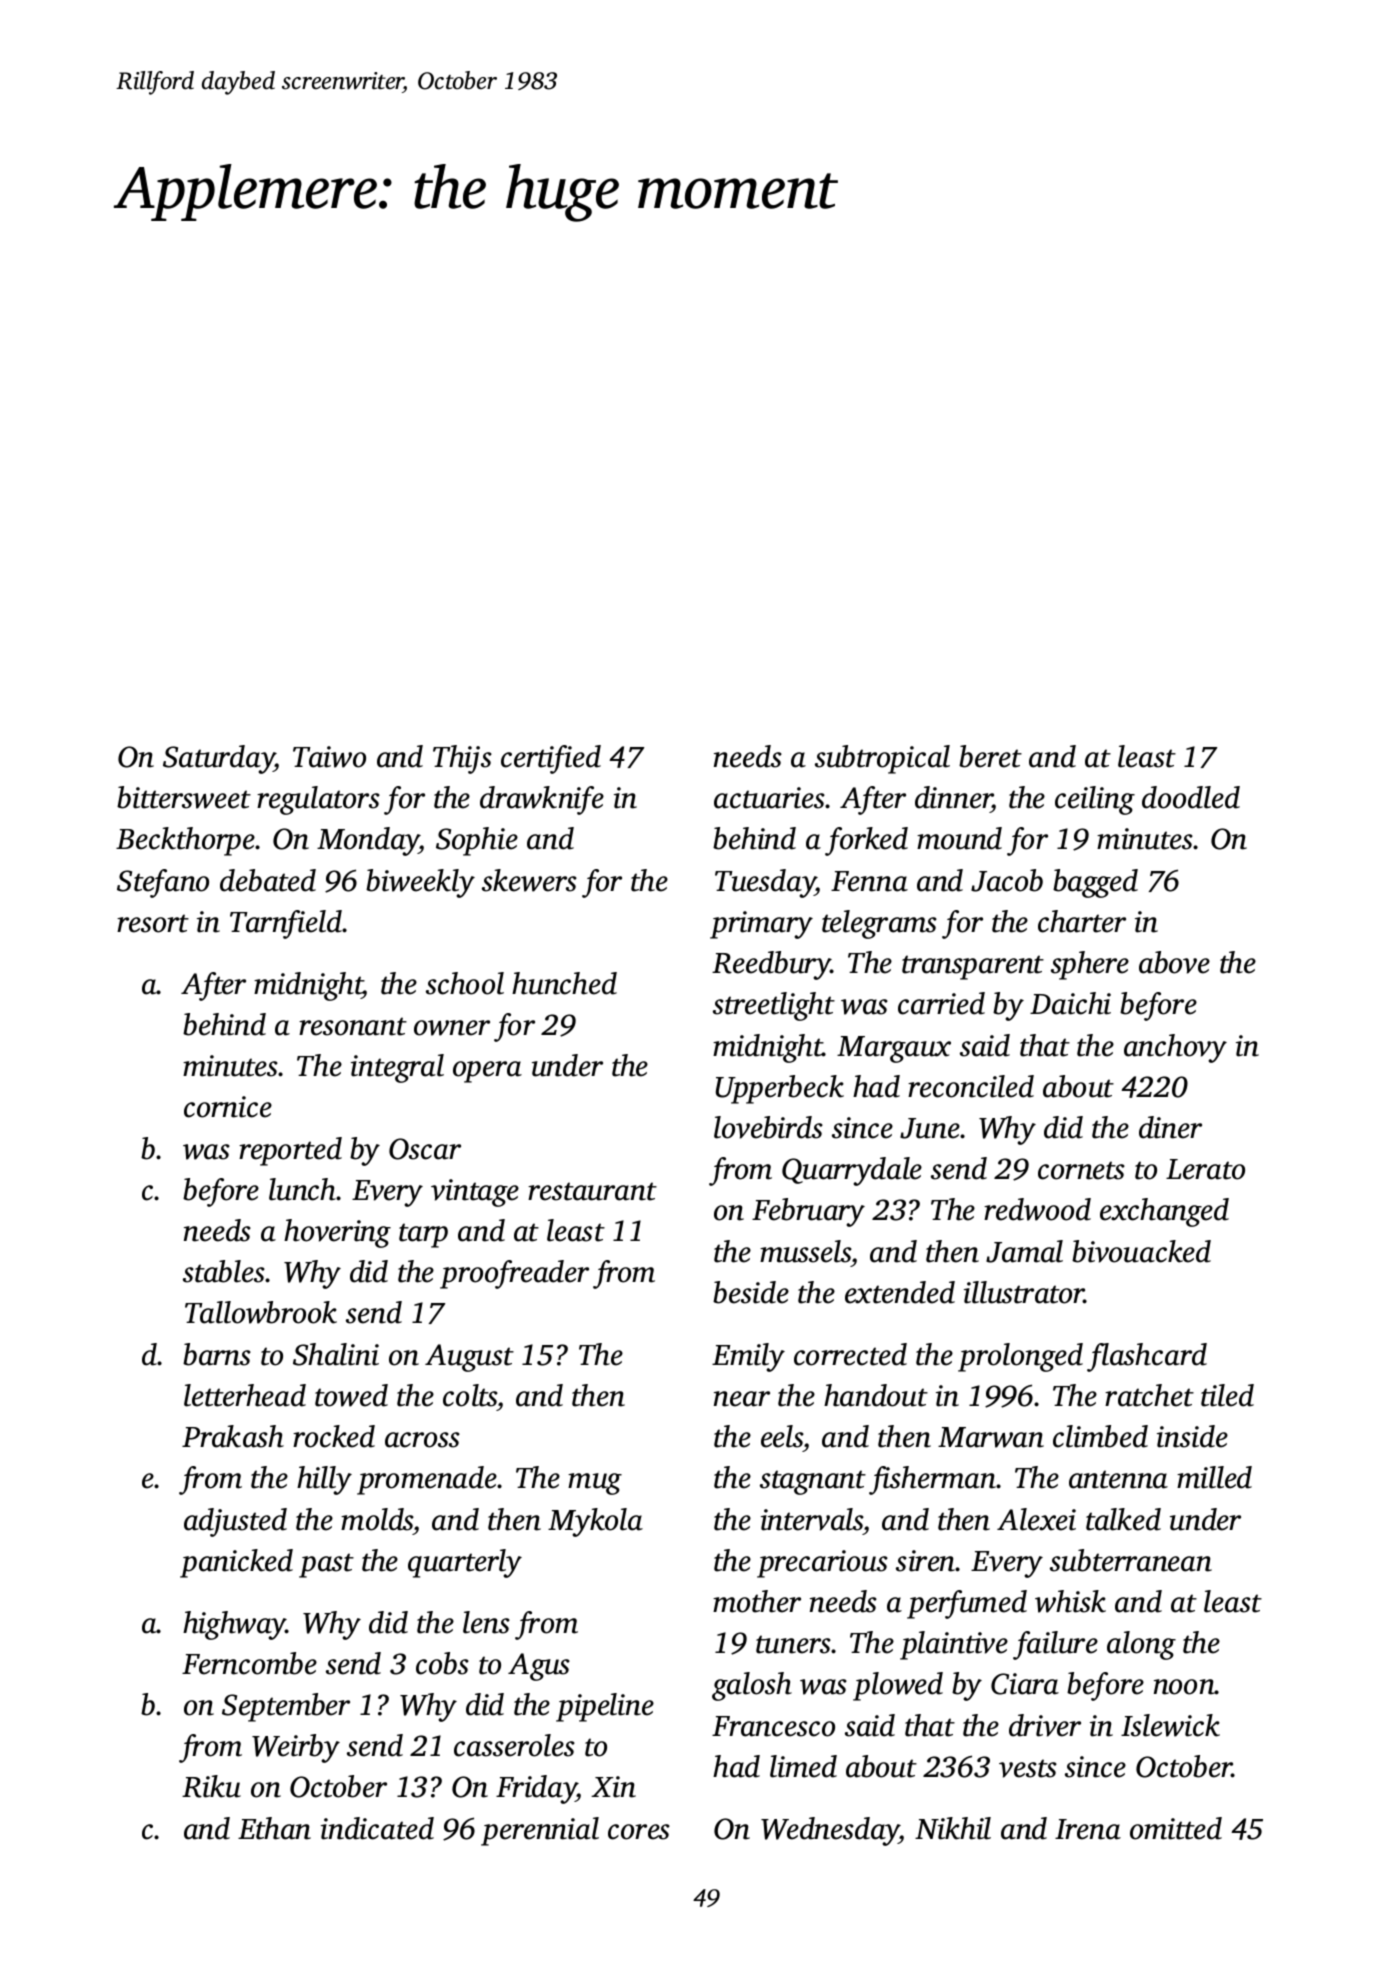 This image has height=1969, width=1386. I want to click on beret, so click(990, 756).
